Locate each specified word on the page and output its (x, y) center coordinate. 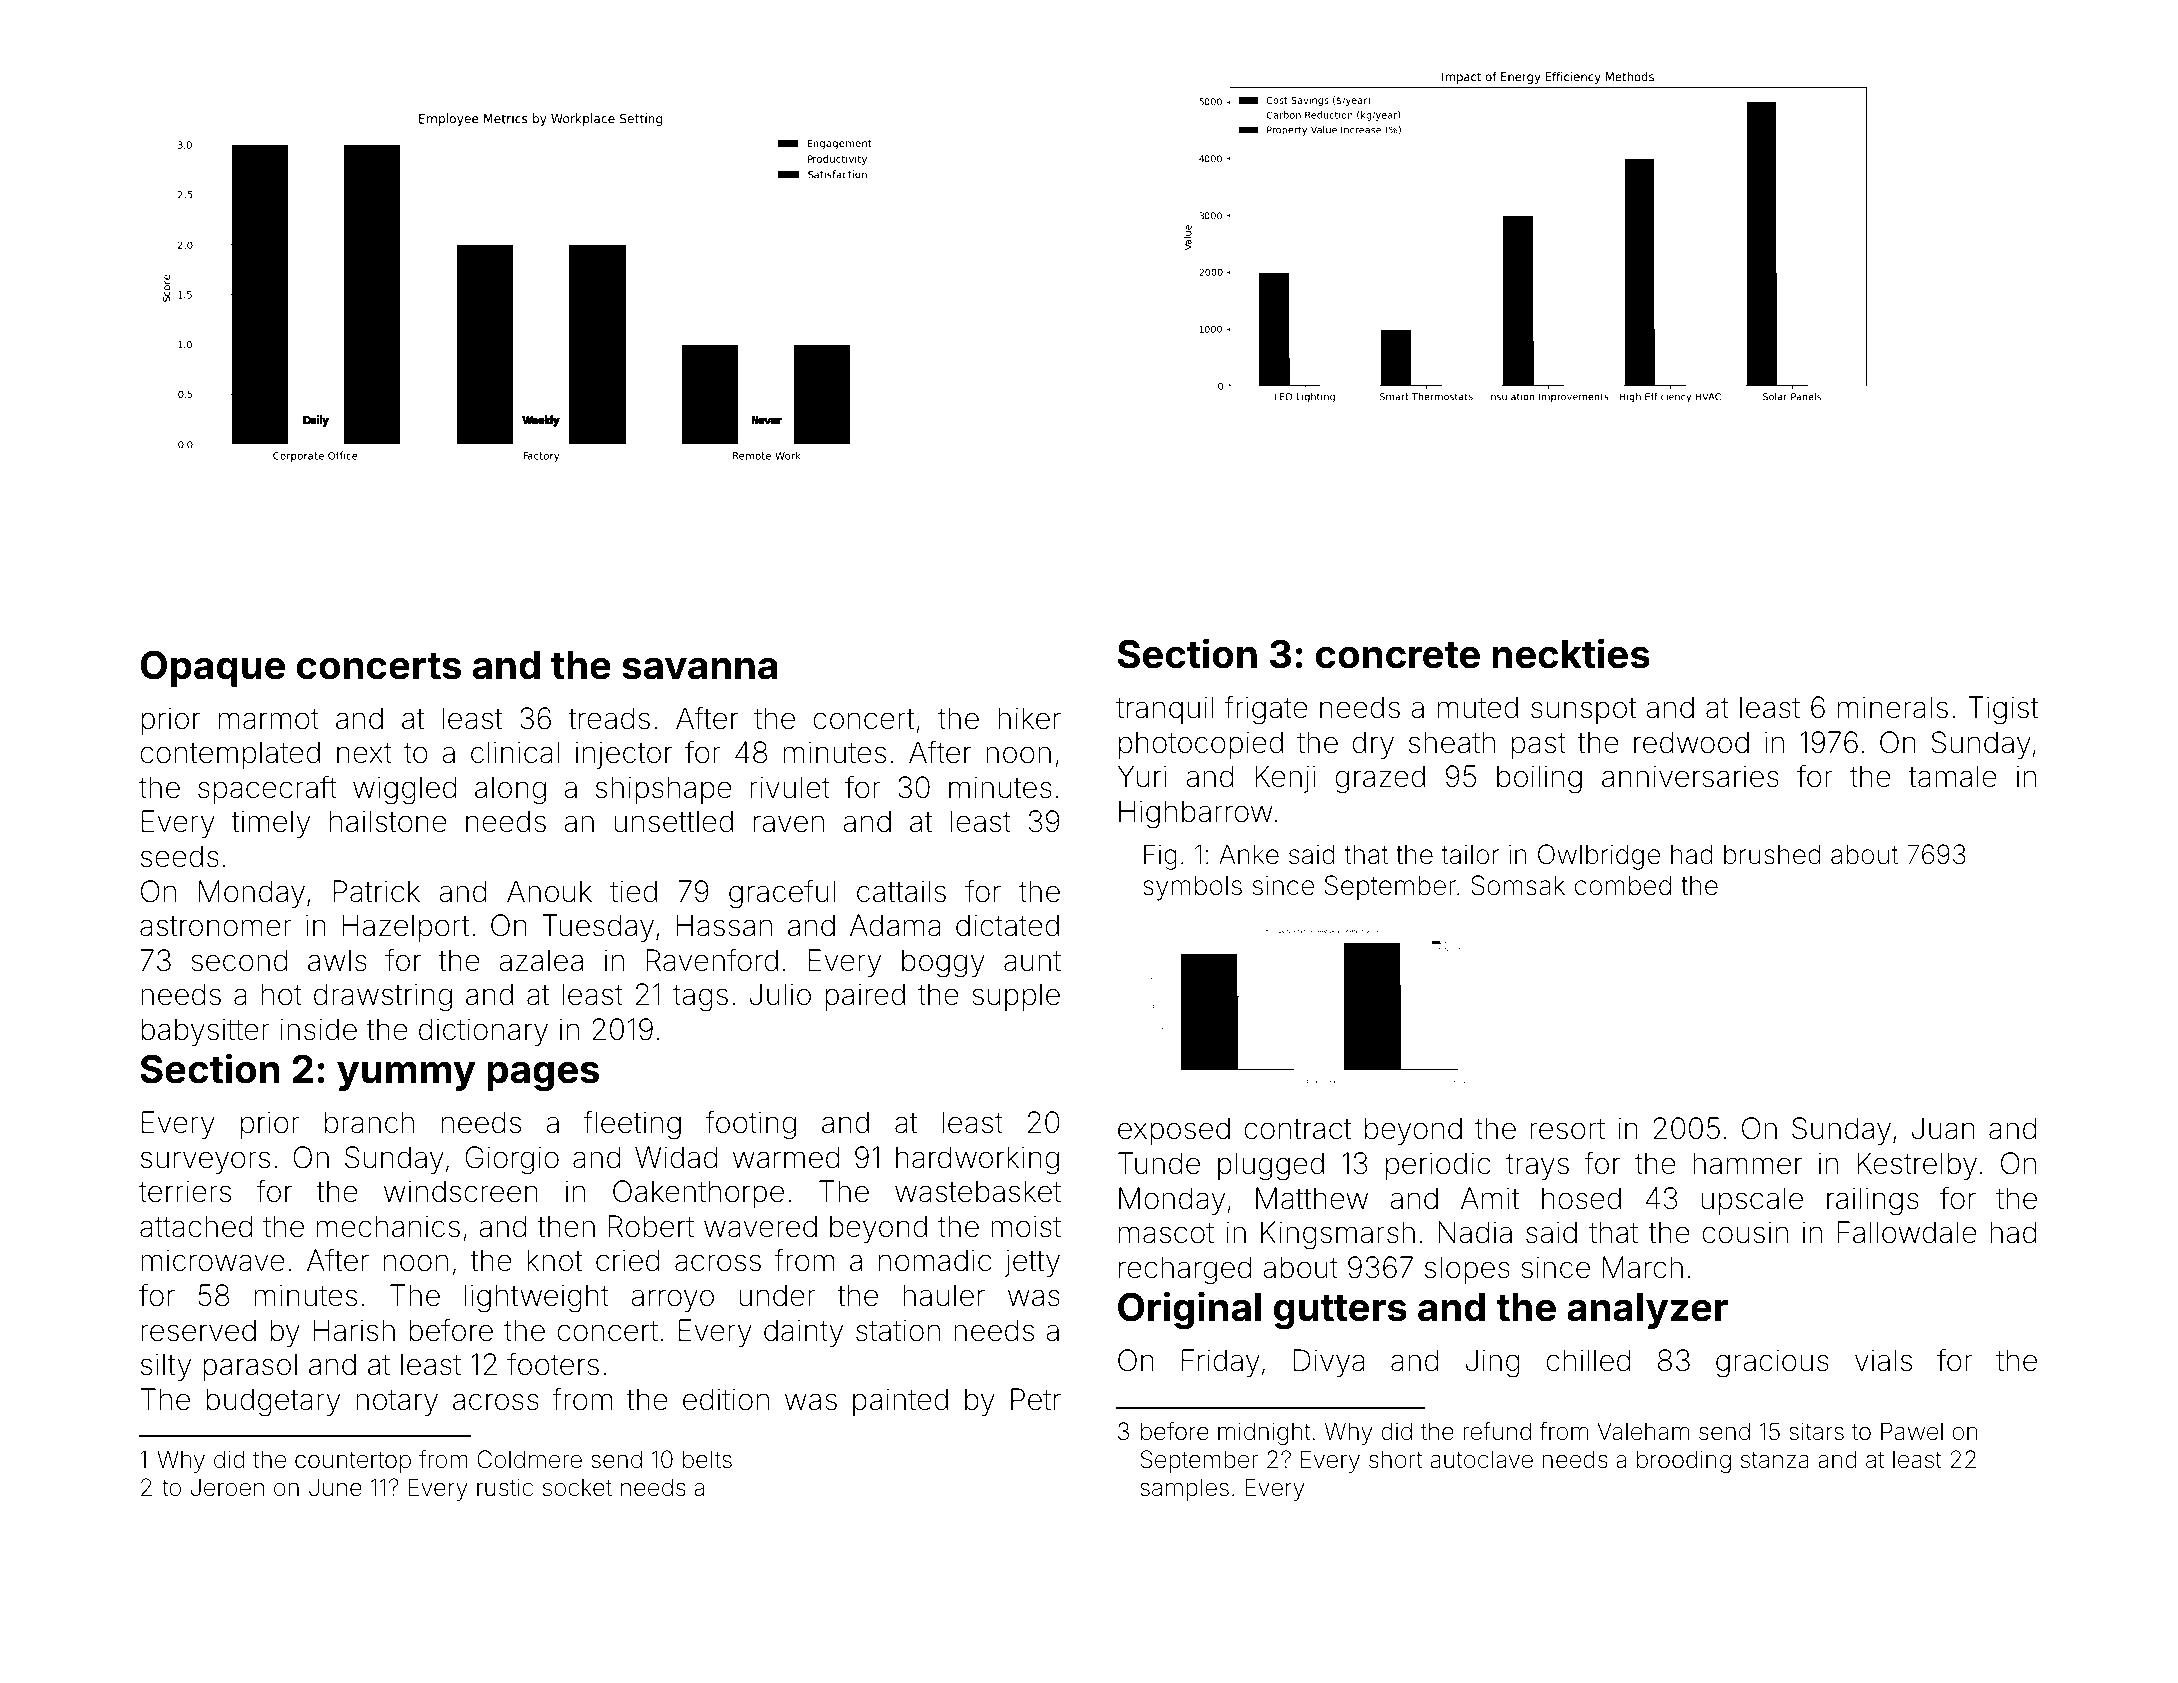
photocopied (1201, 745)
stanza (1775, 1460)
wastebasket (978, 1191)
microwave (213, 1260)
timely (271, 824)
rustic (505, 1487)
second (239, 960)
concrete (1398, 655)
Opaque (212, 668)
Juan (1943, 1128)
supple (1016, 997)
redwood (1691, 742)
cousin (1745, 1232)
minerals (1893, 707)
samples (1184, 1489)
